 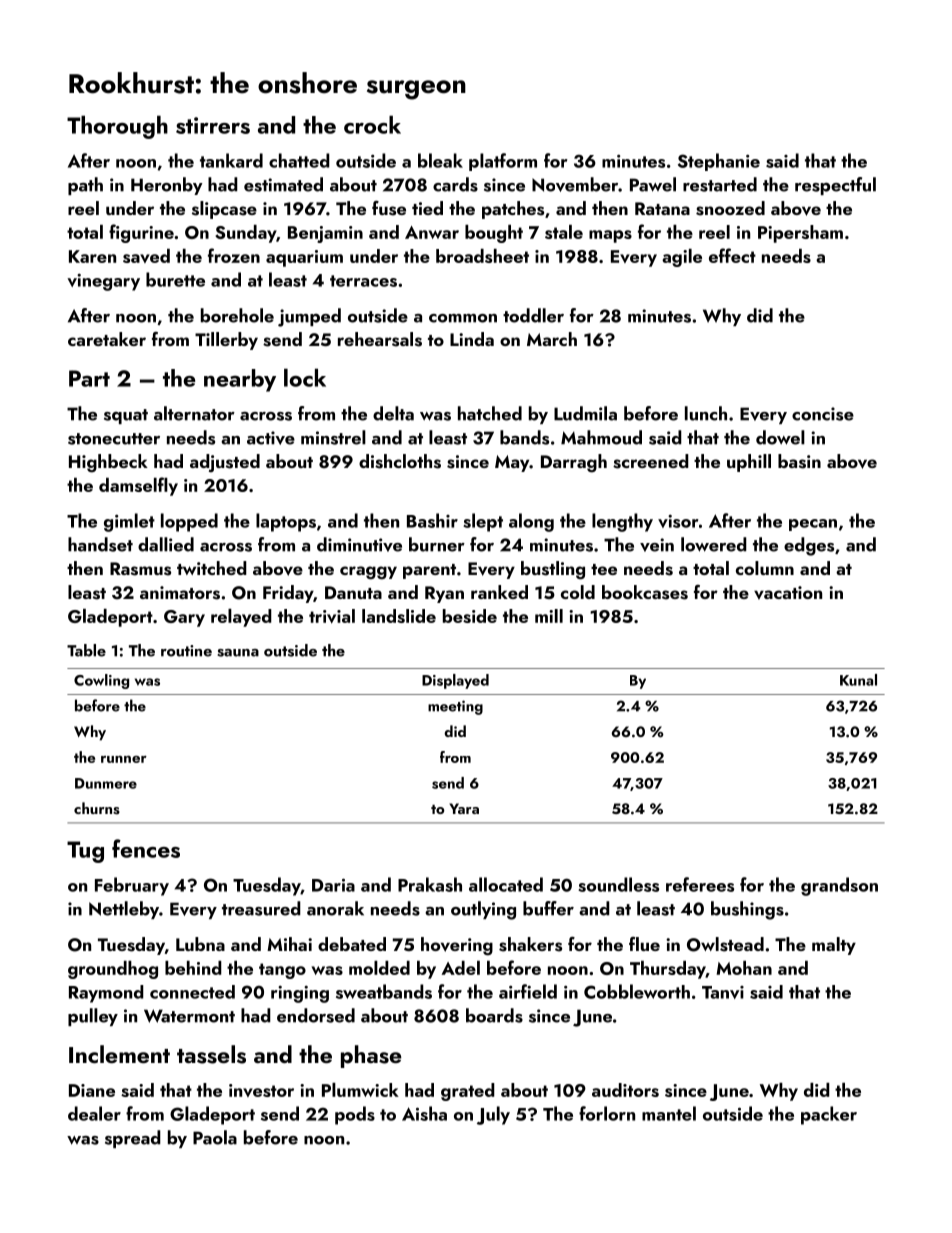 What do you see at coordinates (607, 1113) in the screenshot?
I see `forlorn` at bounding box center [607, 1113].
